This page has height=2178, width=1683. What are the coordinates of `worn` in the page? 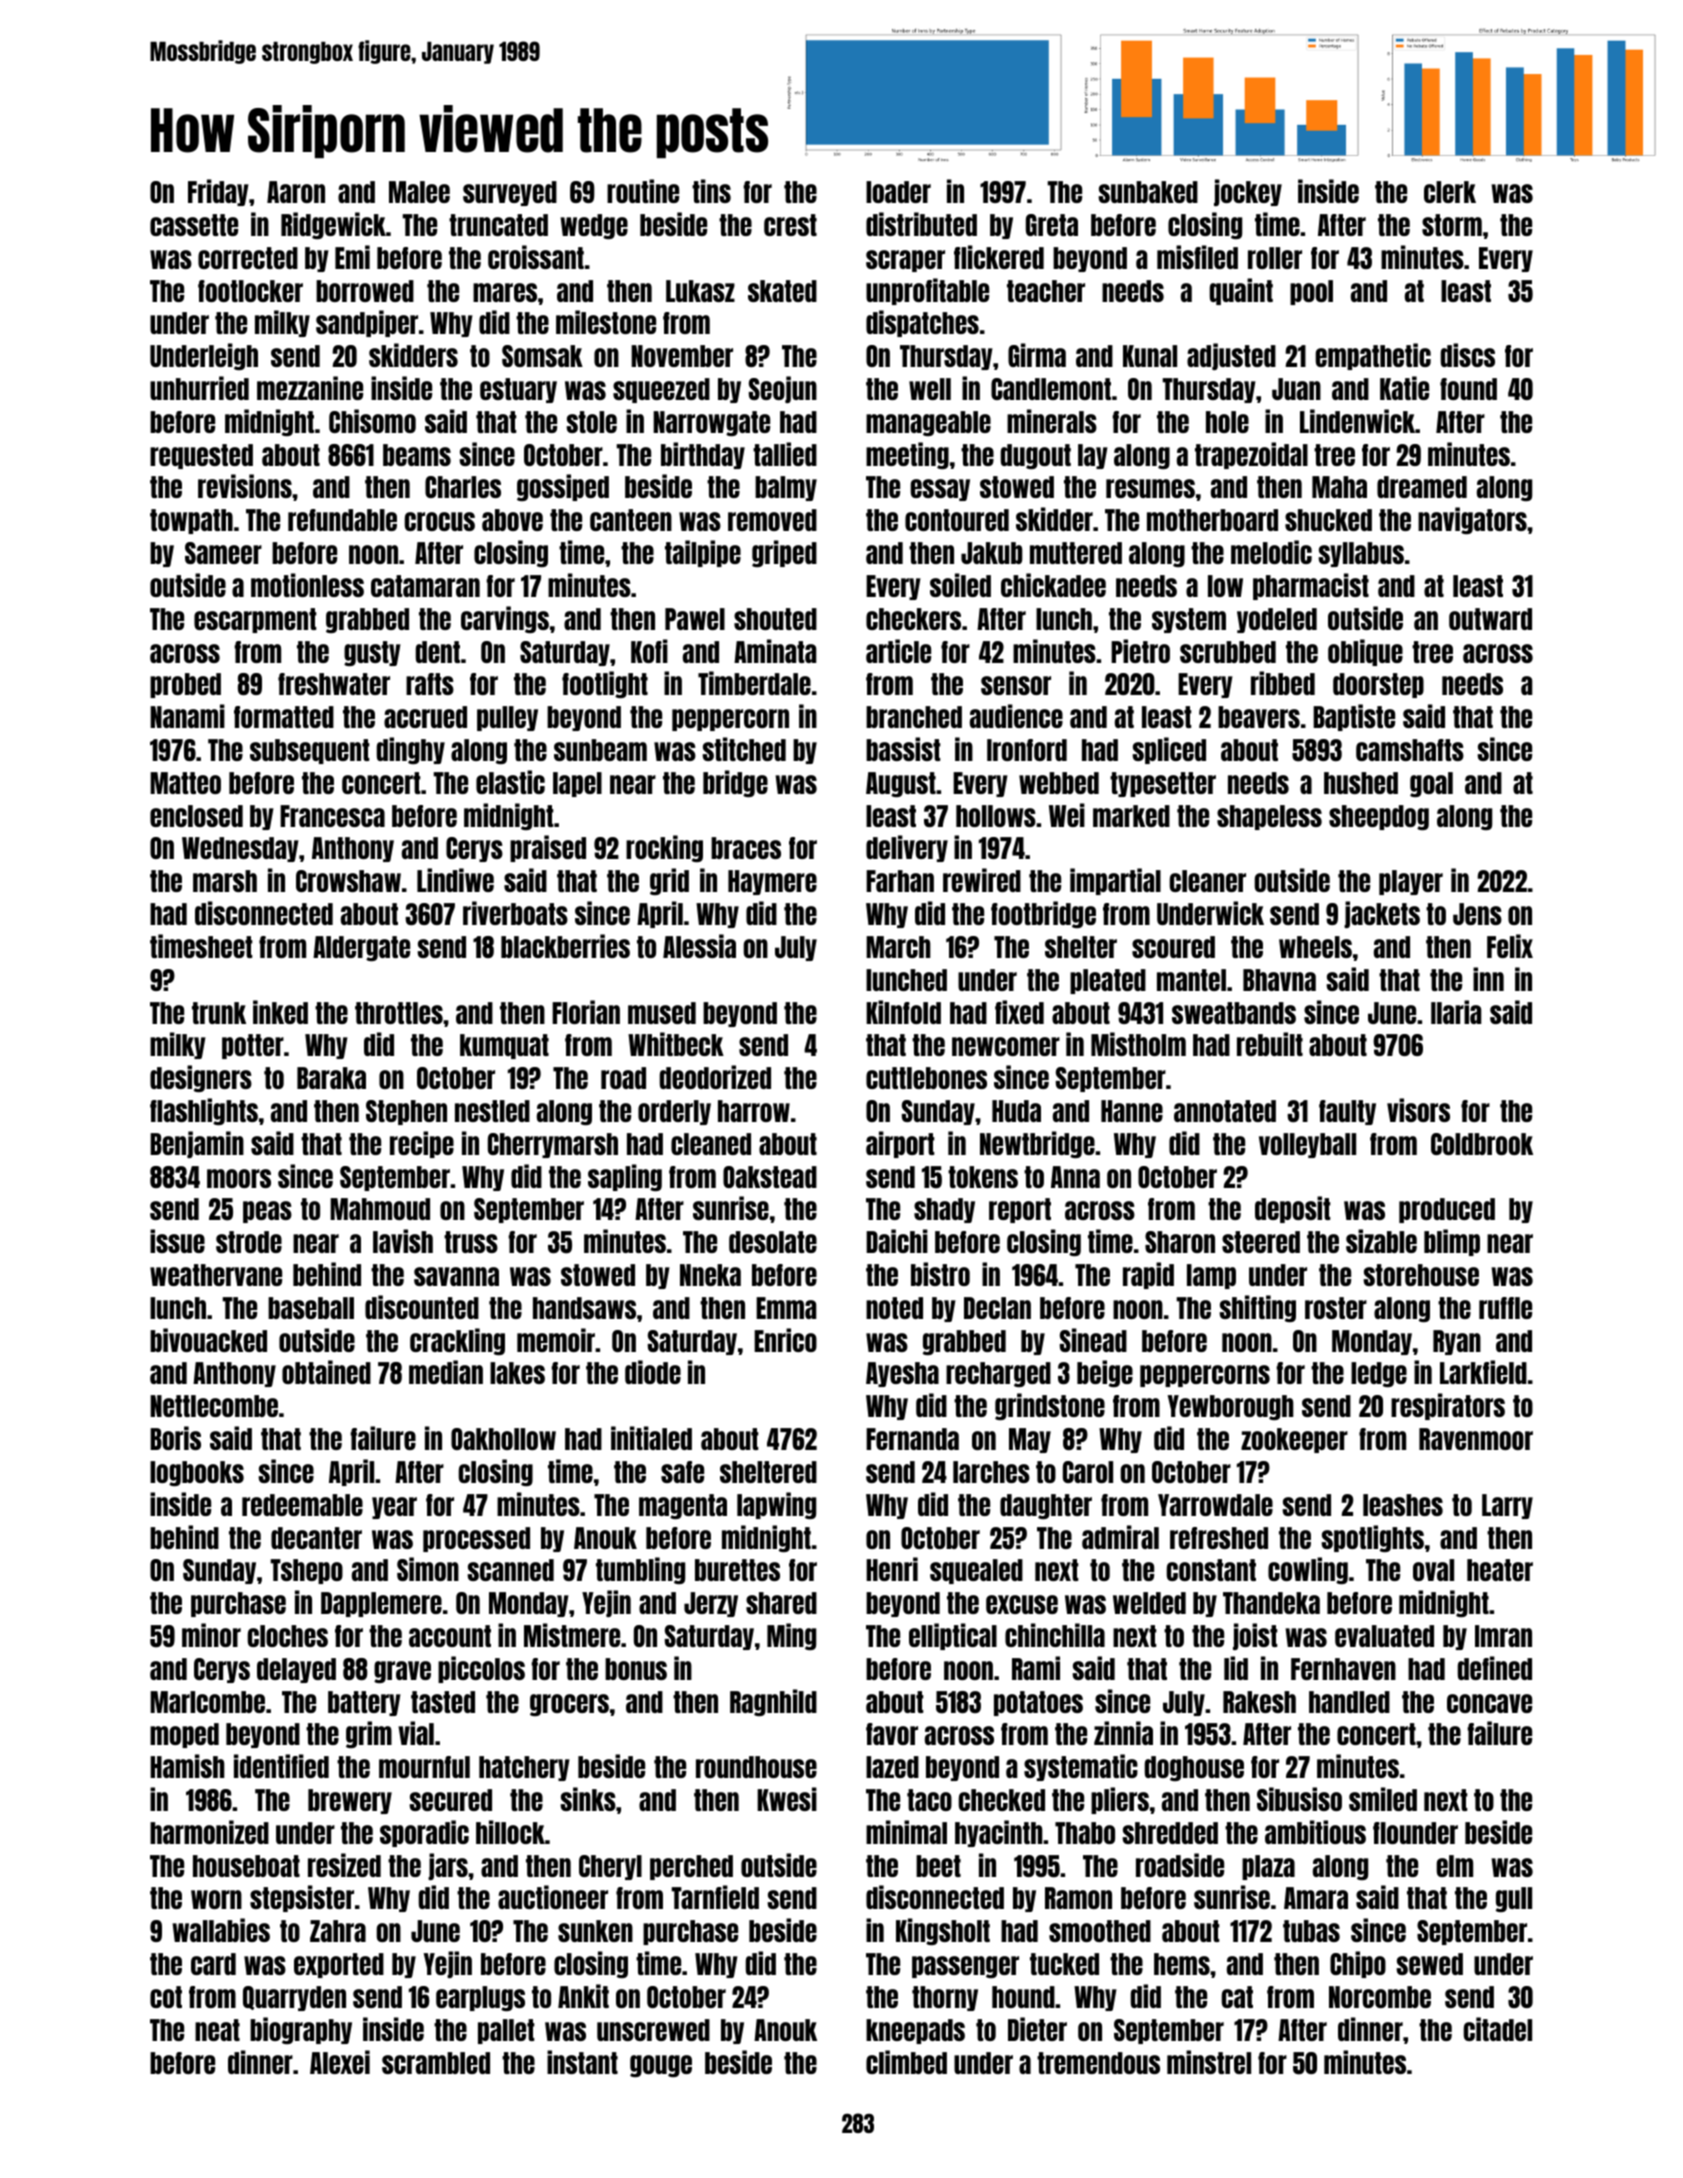 It's located at (216, 1899).
